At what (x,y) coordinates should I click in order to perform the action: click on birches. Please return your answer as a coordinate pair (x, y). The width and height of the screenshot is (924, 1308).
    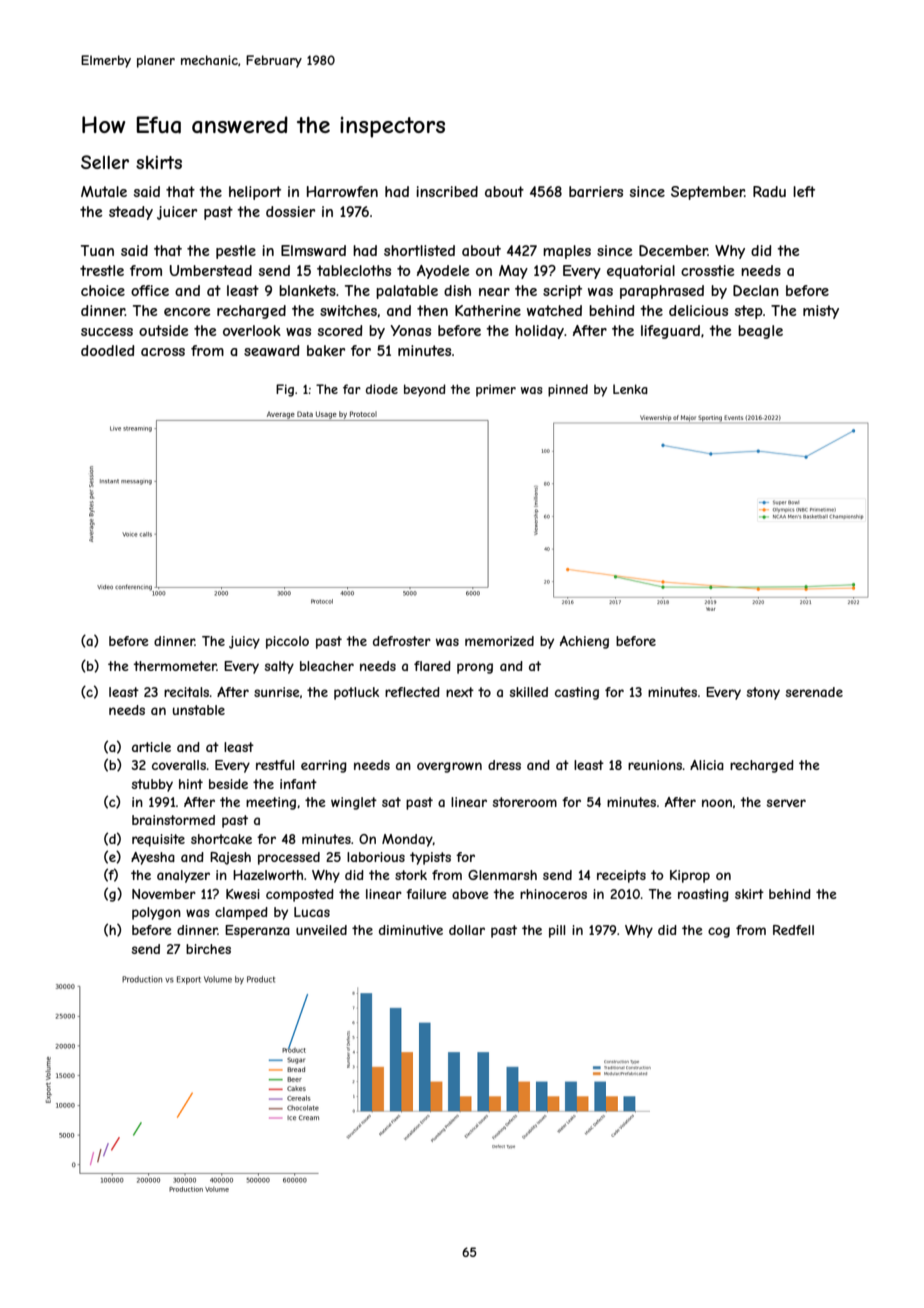
    Looking at the image, I should click on (208, 949).
